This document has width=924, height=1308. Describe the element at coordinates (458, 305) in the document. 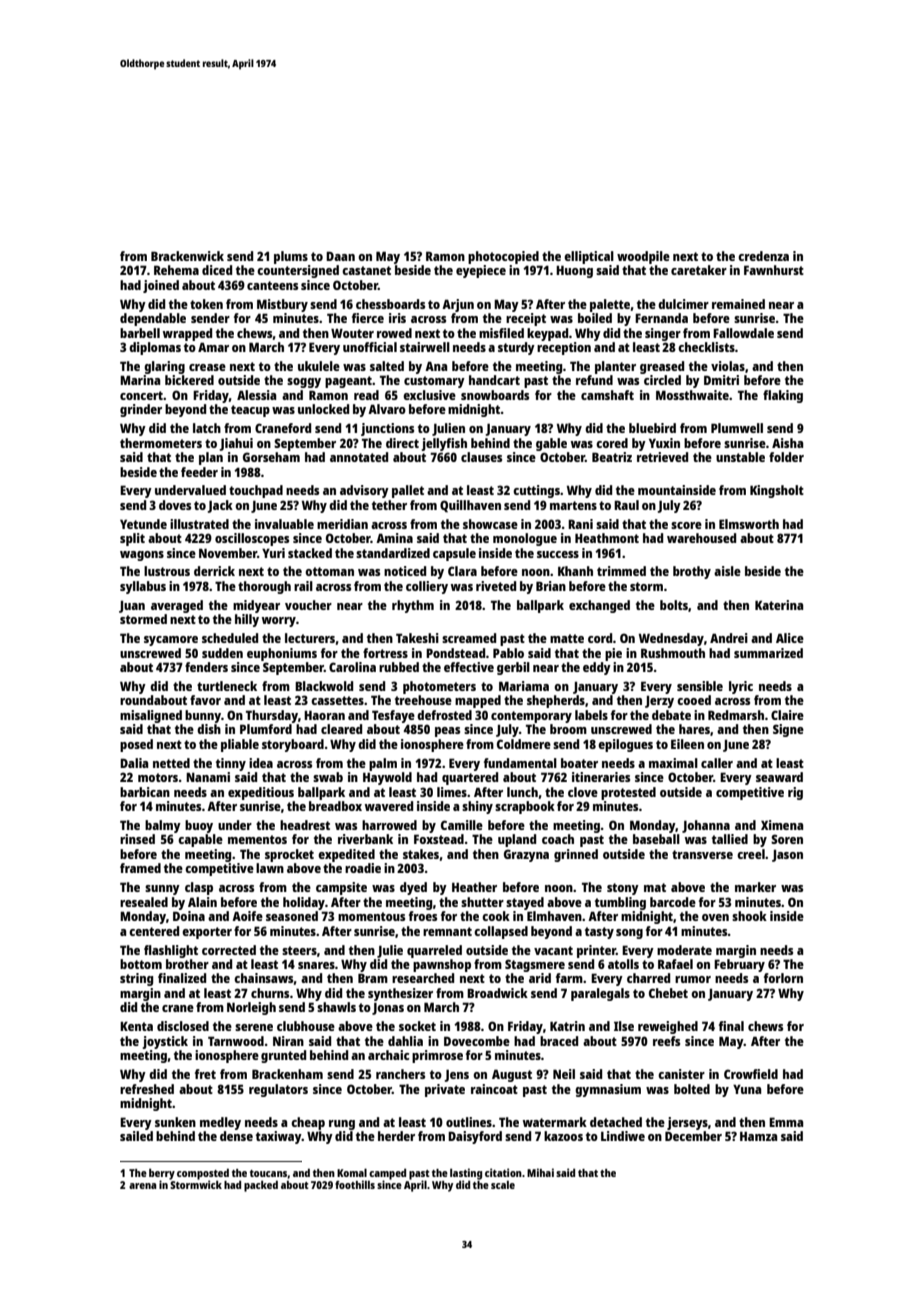

I see `Arjun` at that location.
